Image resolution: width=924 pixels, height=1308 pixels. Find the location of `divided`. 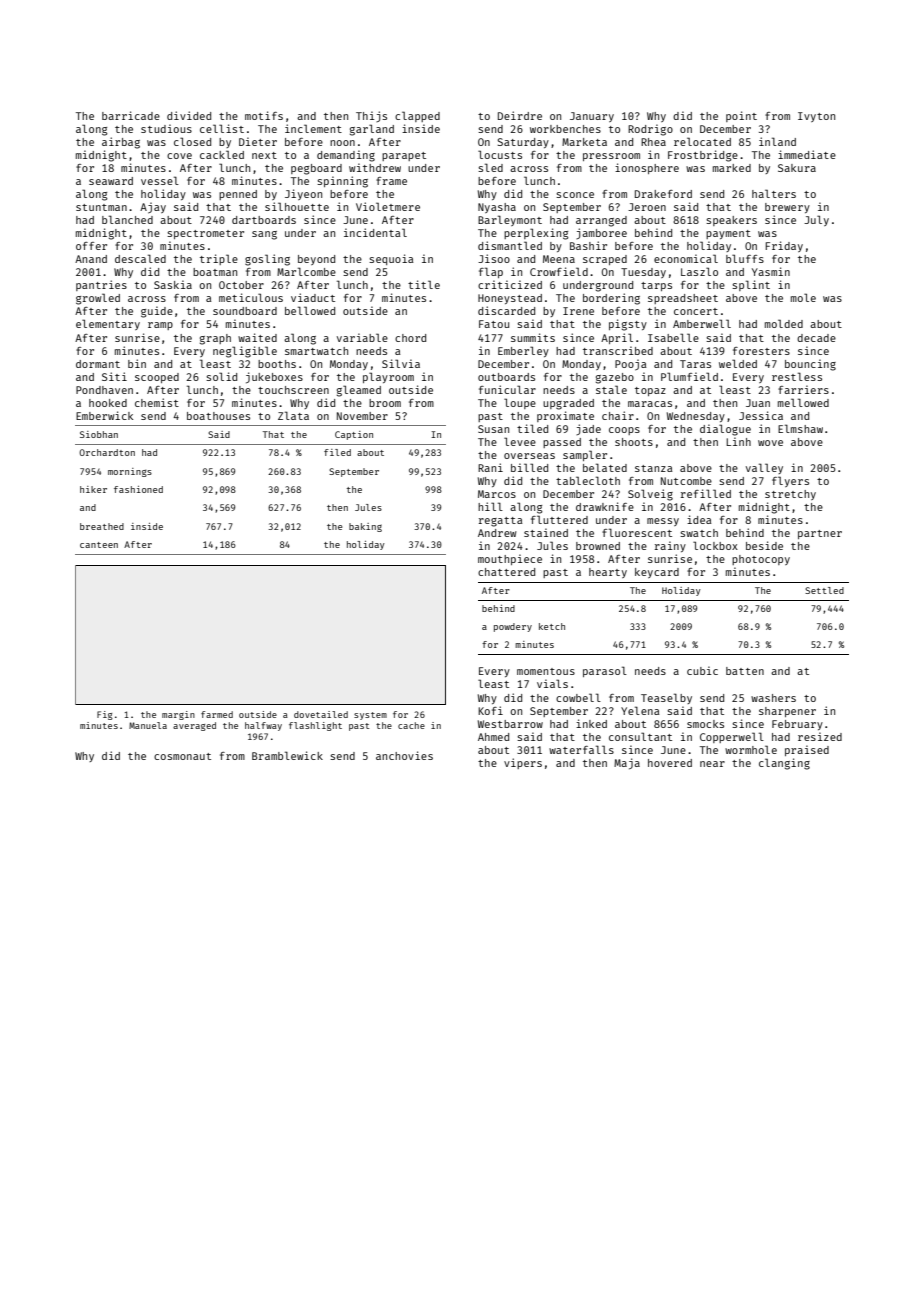

divided is located at coordinates (189, 115).
